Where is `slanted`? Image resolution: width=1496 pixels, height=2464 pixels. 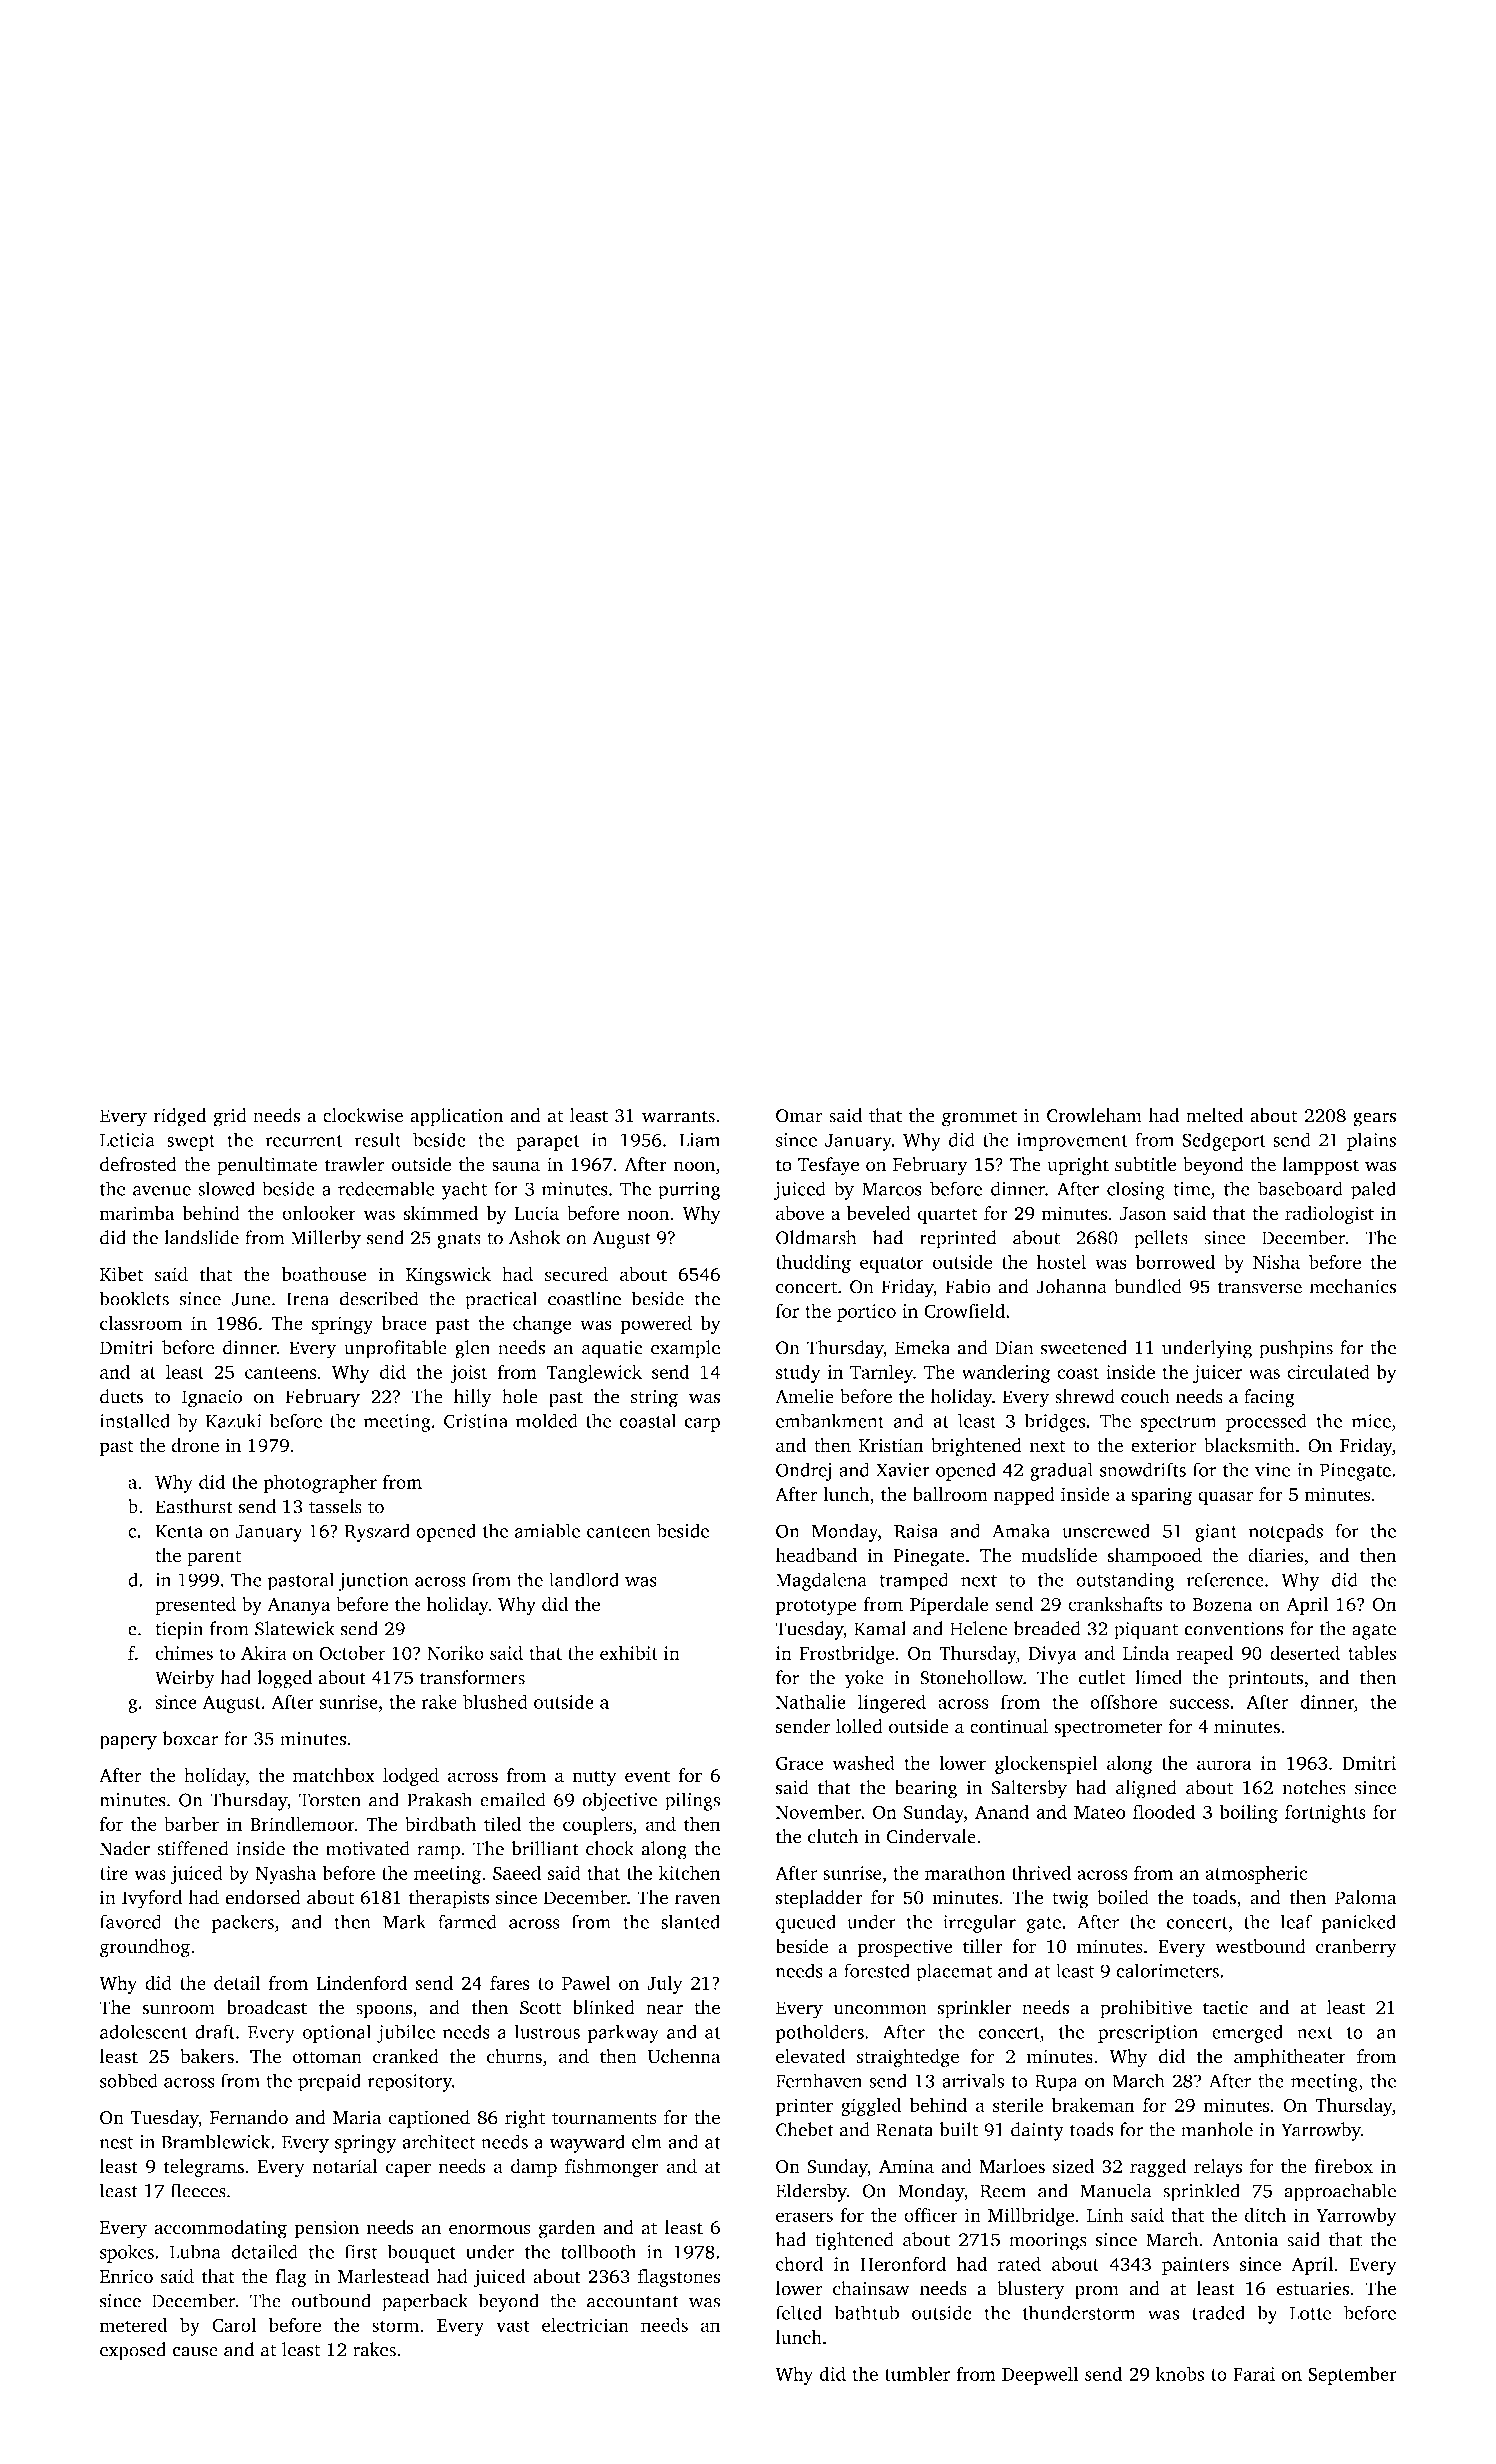 slanted is located at coordinates (690, 1921).
